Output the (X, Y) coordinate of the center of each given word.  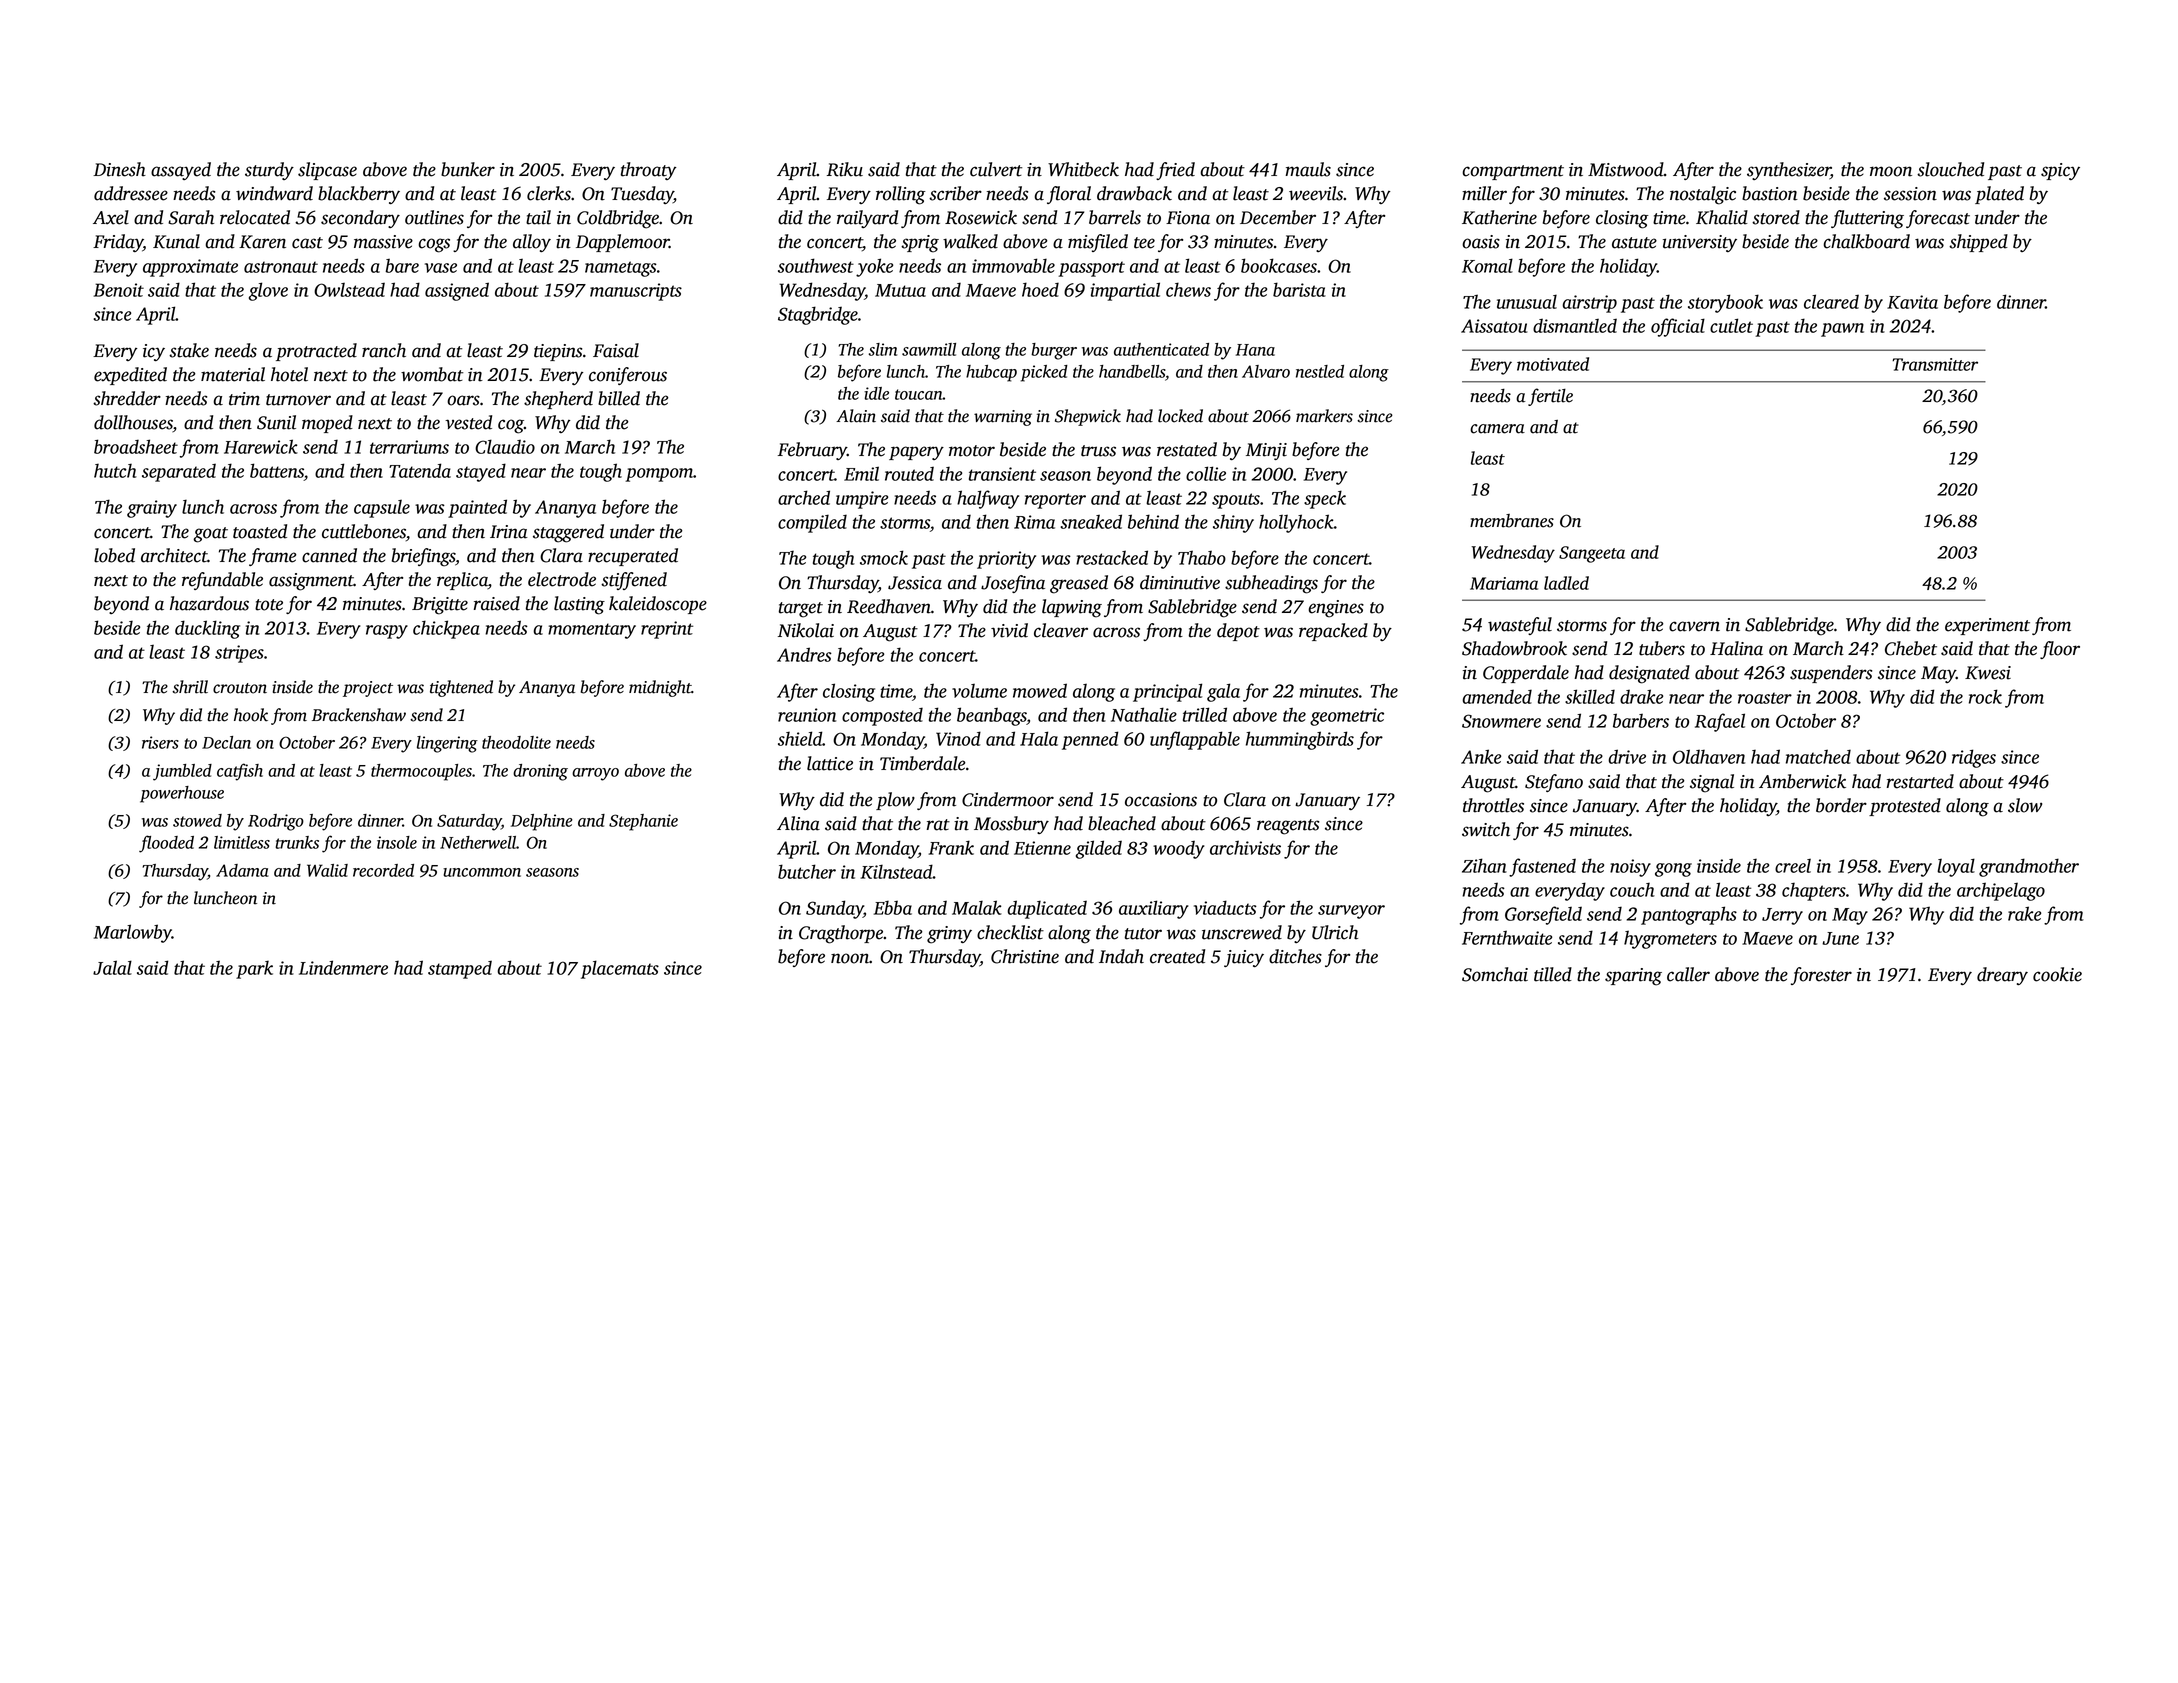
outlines (434, 217)
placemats (620, 969)
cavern (1694, 626)
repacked (1333, 632)
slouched (1950, 169)
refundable (222, 581)
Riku (845, 169)
